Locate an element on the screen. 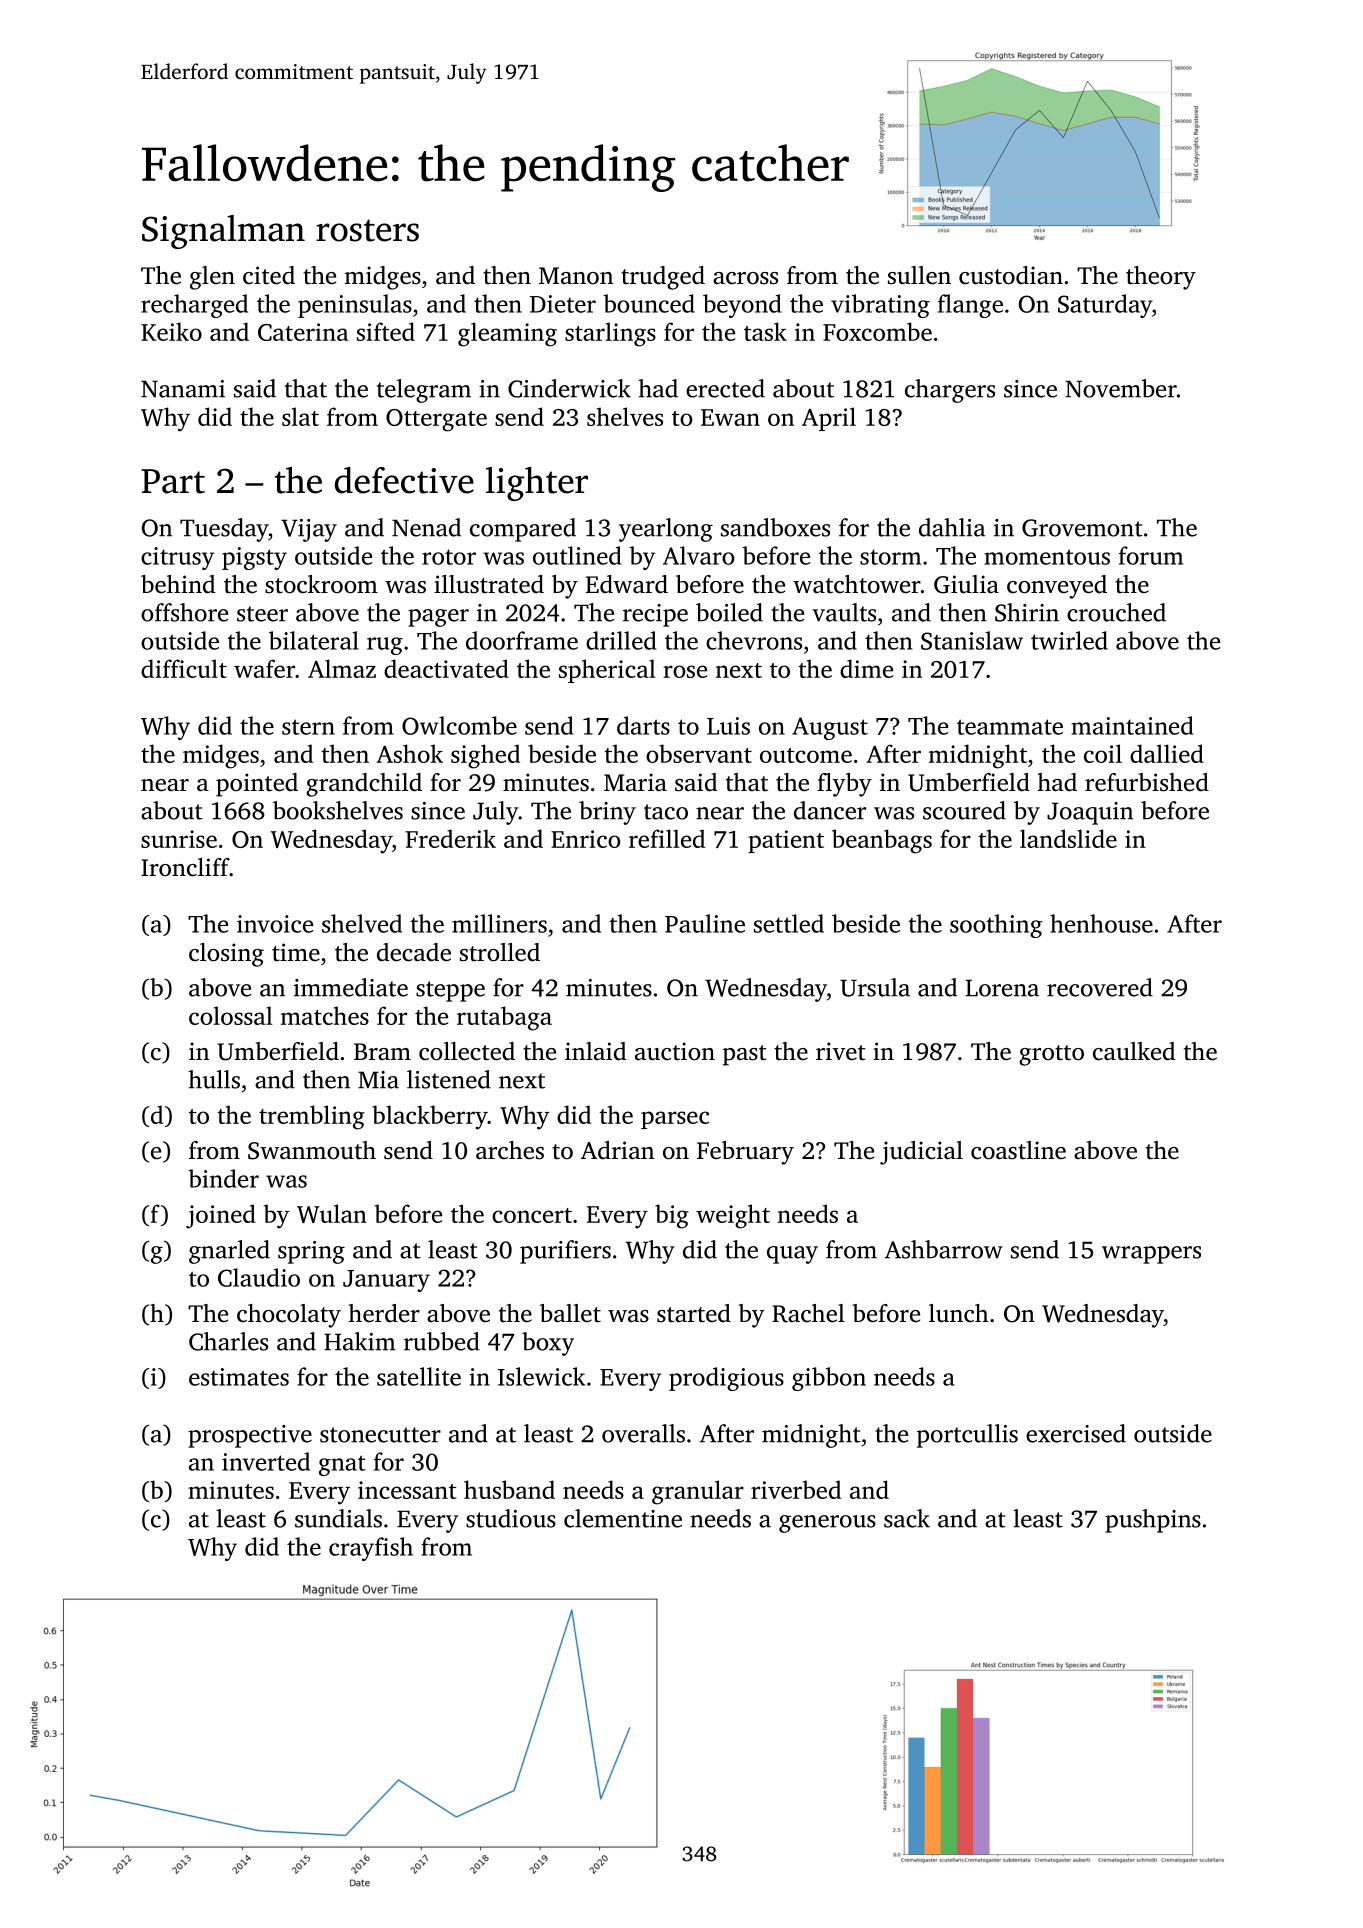 Image resolution: width=1363 pixels, height=1928 pixels. herder is located at coordinates (384, 1313).
